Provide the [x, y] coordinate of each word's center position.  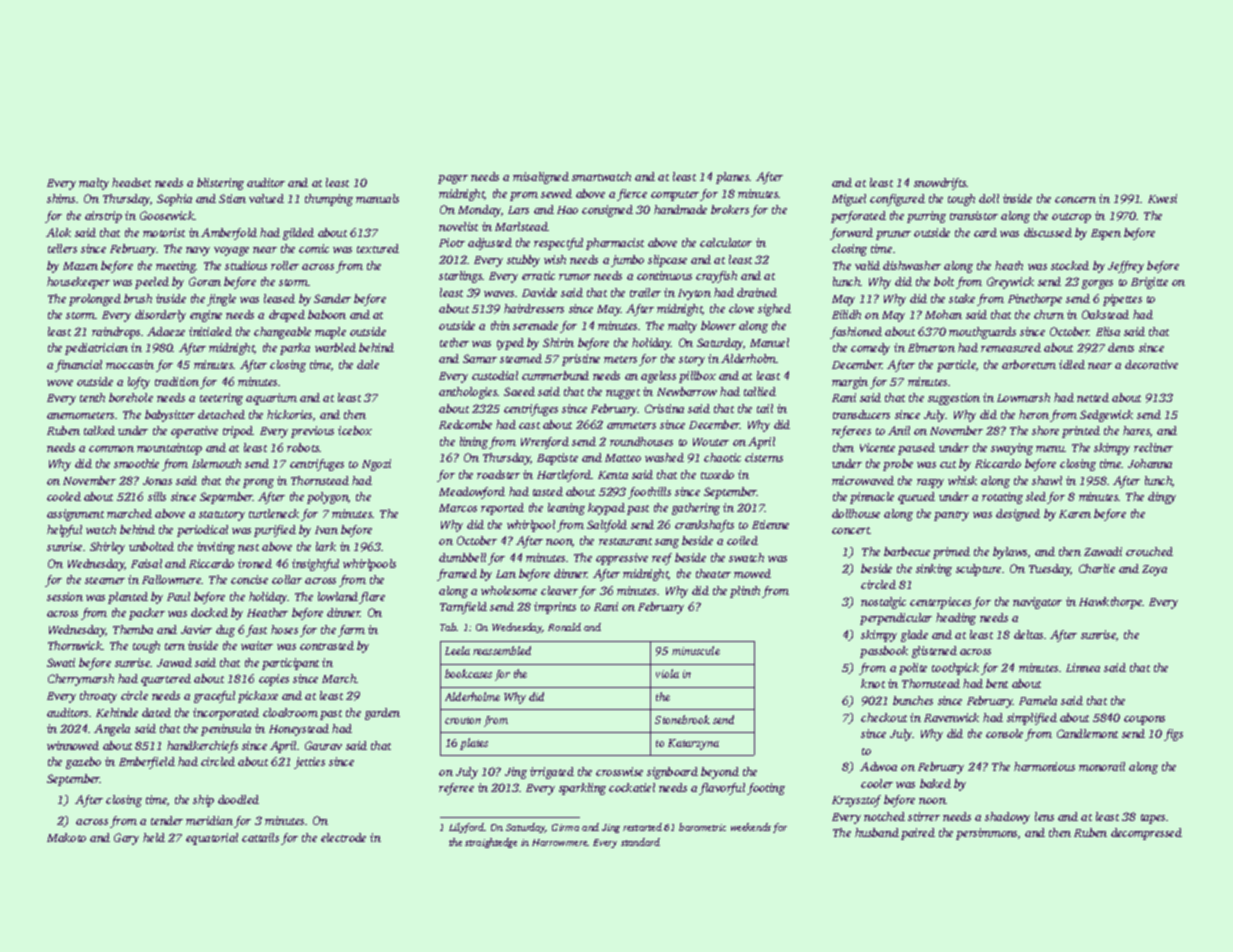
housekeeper [78, 283]
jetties [309, 763]
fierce [632, 195]
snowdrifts [940, 184]
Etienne [770, 524]
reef [662, 559]
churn [1049, 314]
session [65, 596]
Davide [539, 292]
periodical [202, 531]
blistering [220, 184]
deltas [1028, 634]
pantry [951, 516]
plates [474, 744]
